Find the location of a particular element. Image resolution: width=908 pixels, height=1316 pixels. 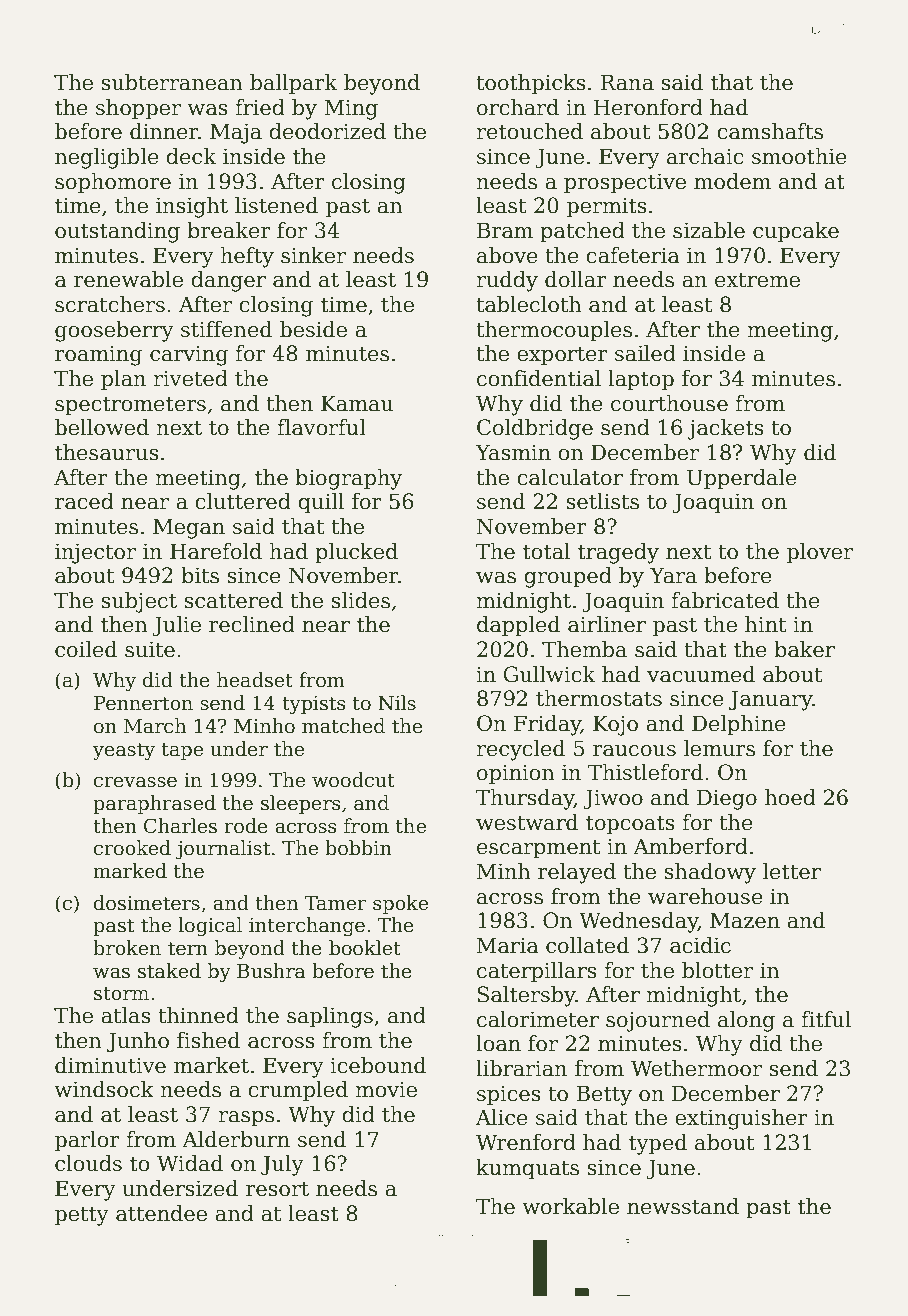

orchard is located at coordinates (518, 107).
